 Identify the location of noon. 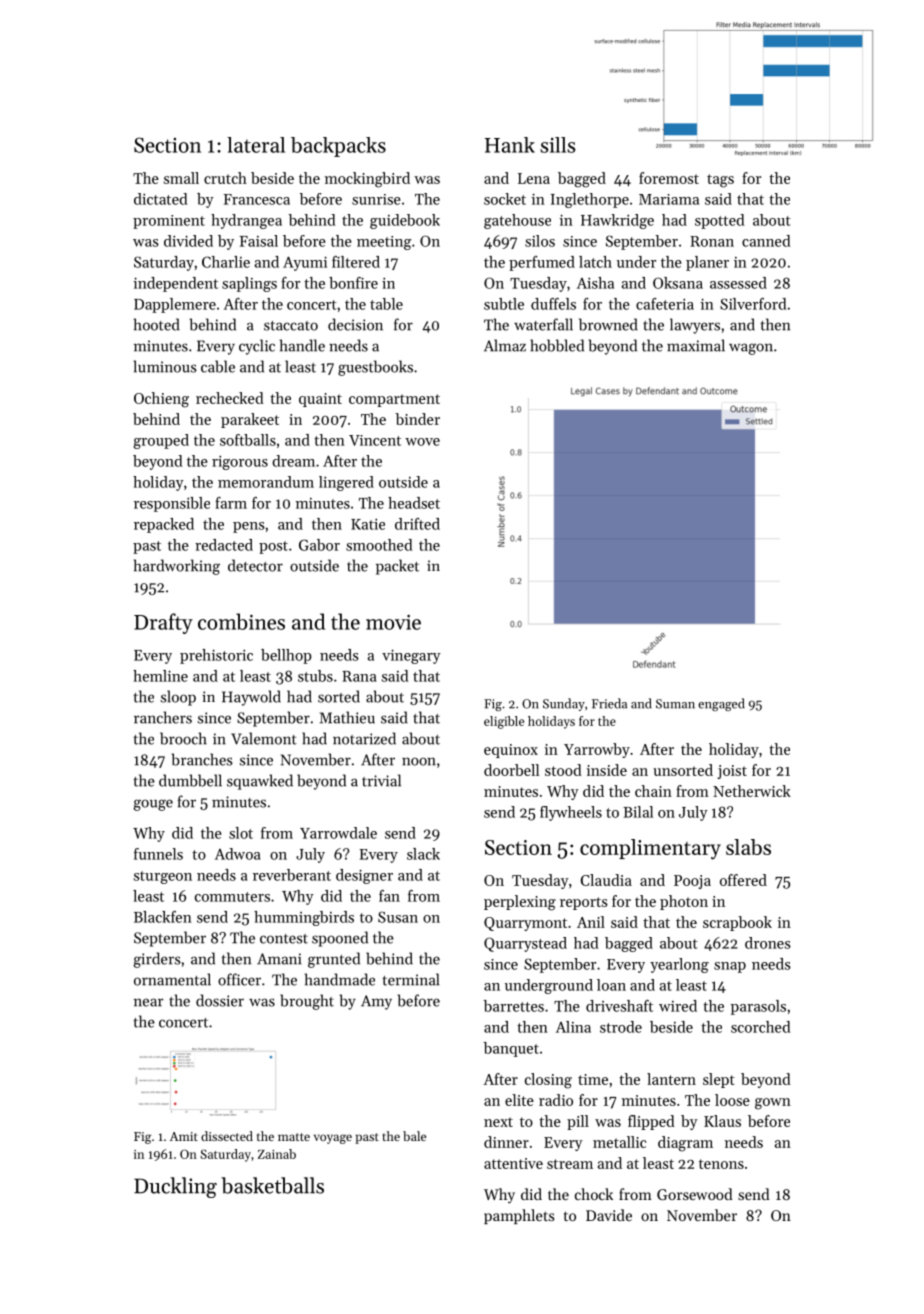
(419, 761).
